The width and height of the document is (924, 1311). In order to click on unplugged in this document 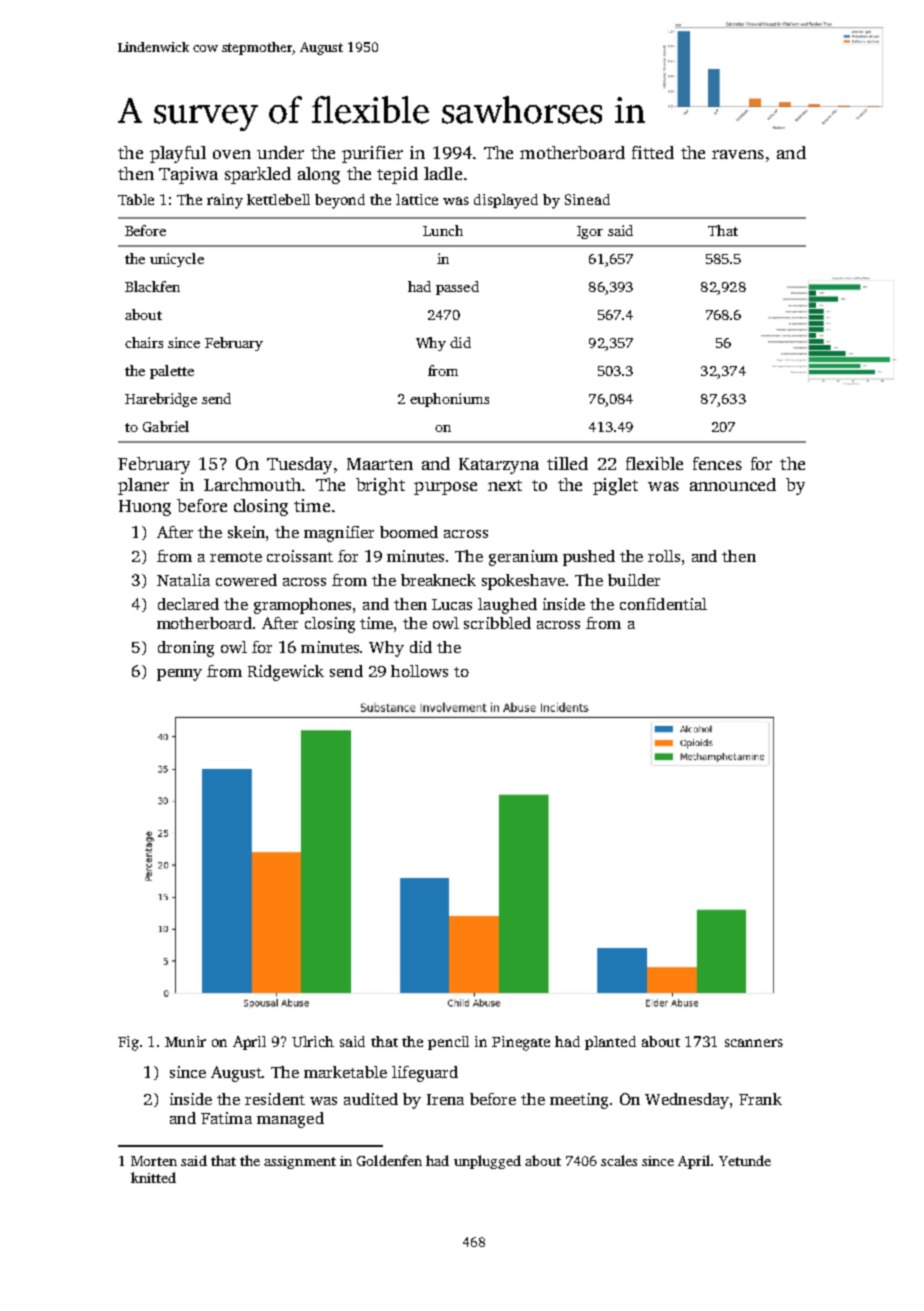, I will do `click(487, 1162)`.
